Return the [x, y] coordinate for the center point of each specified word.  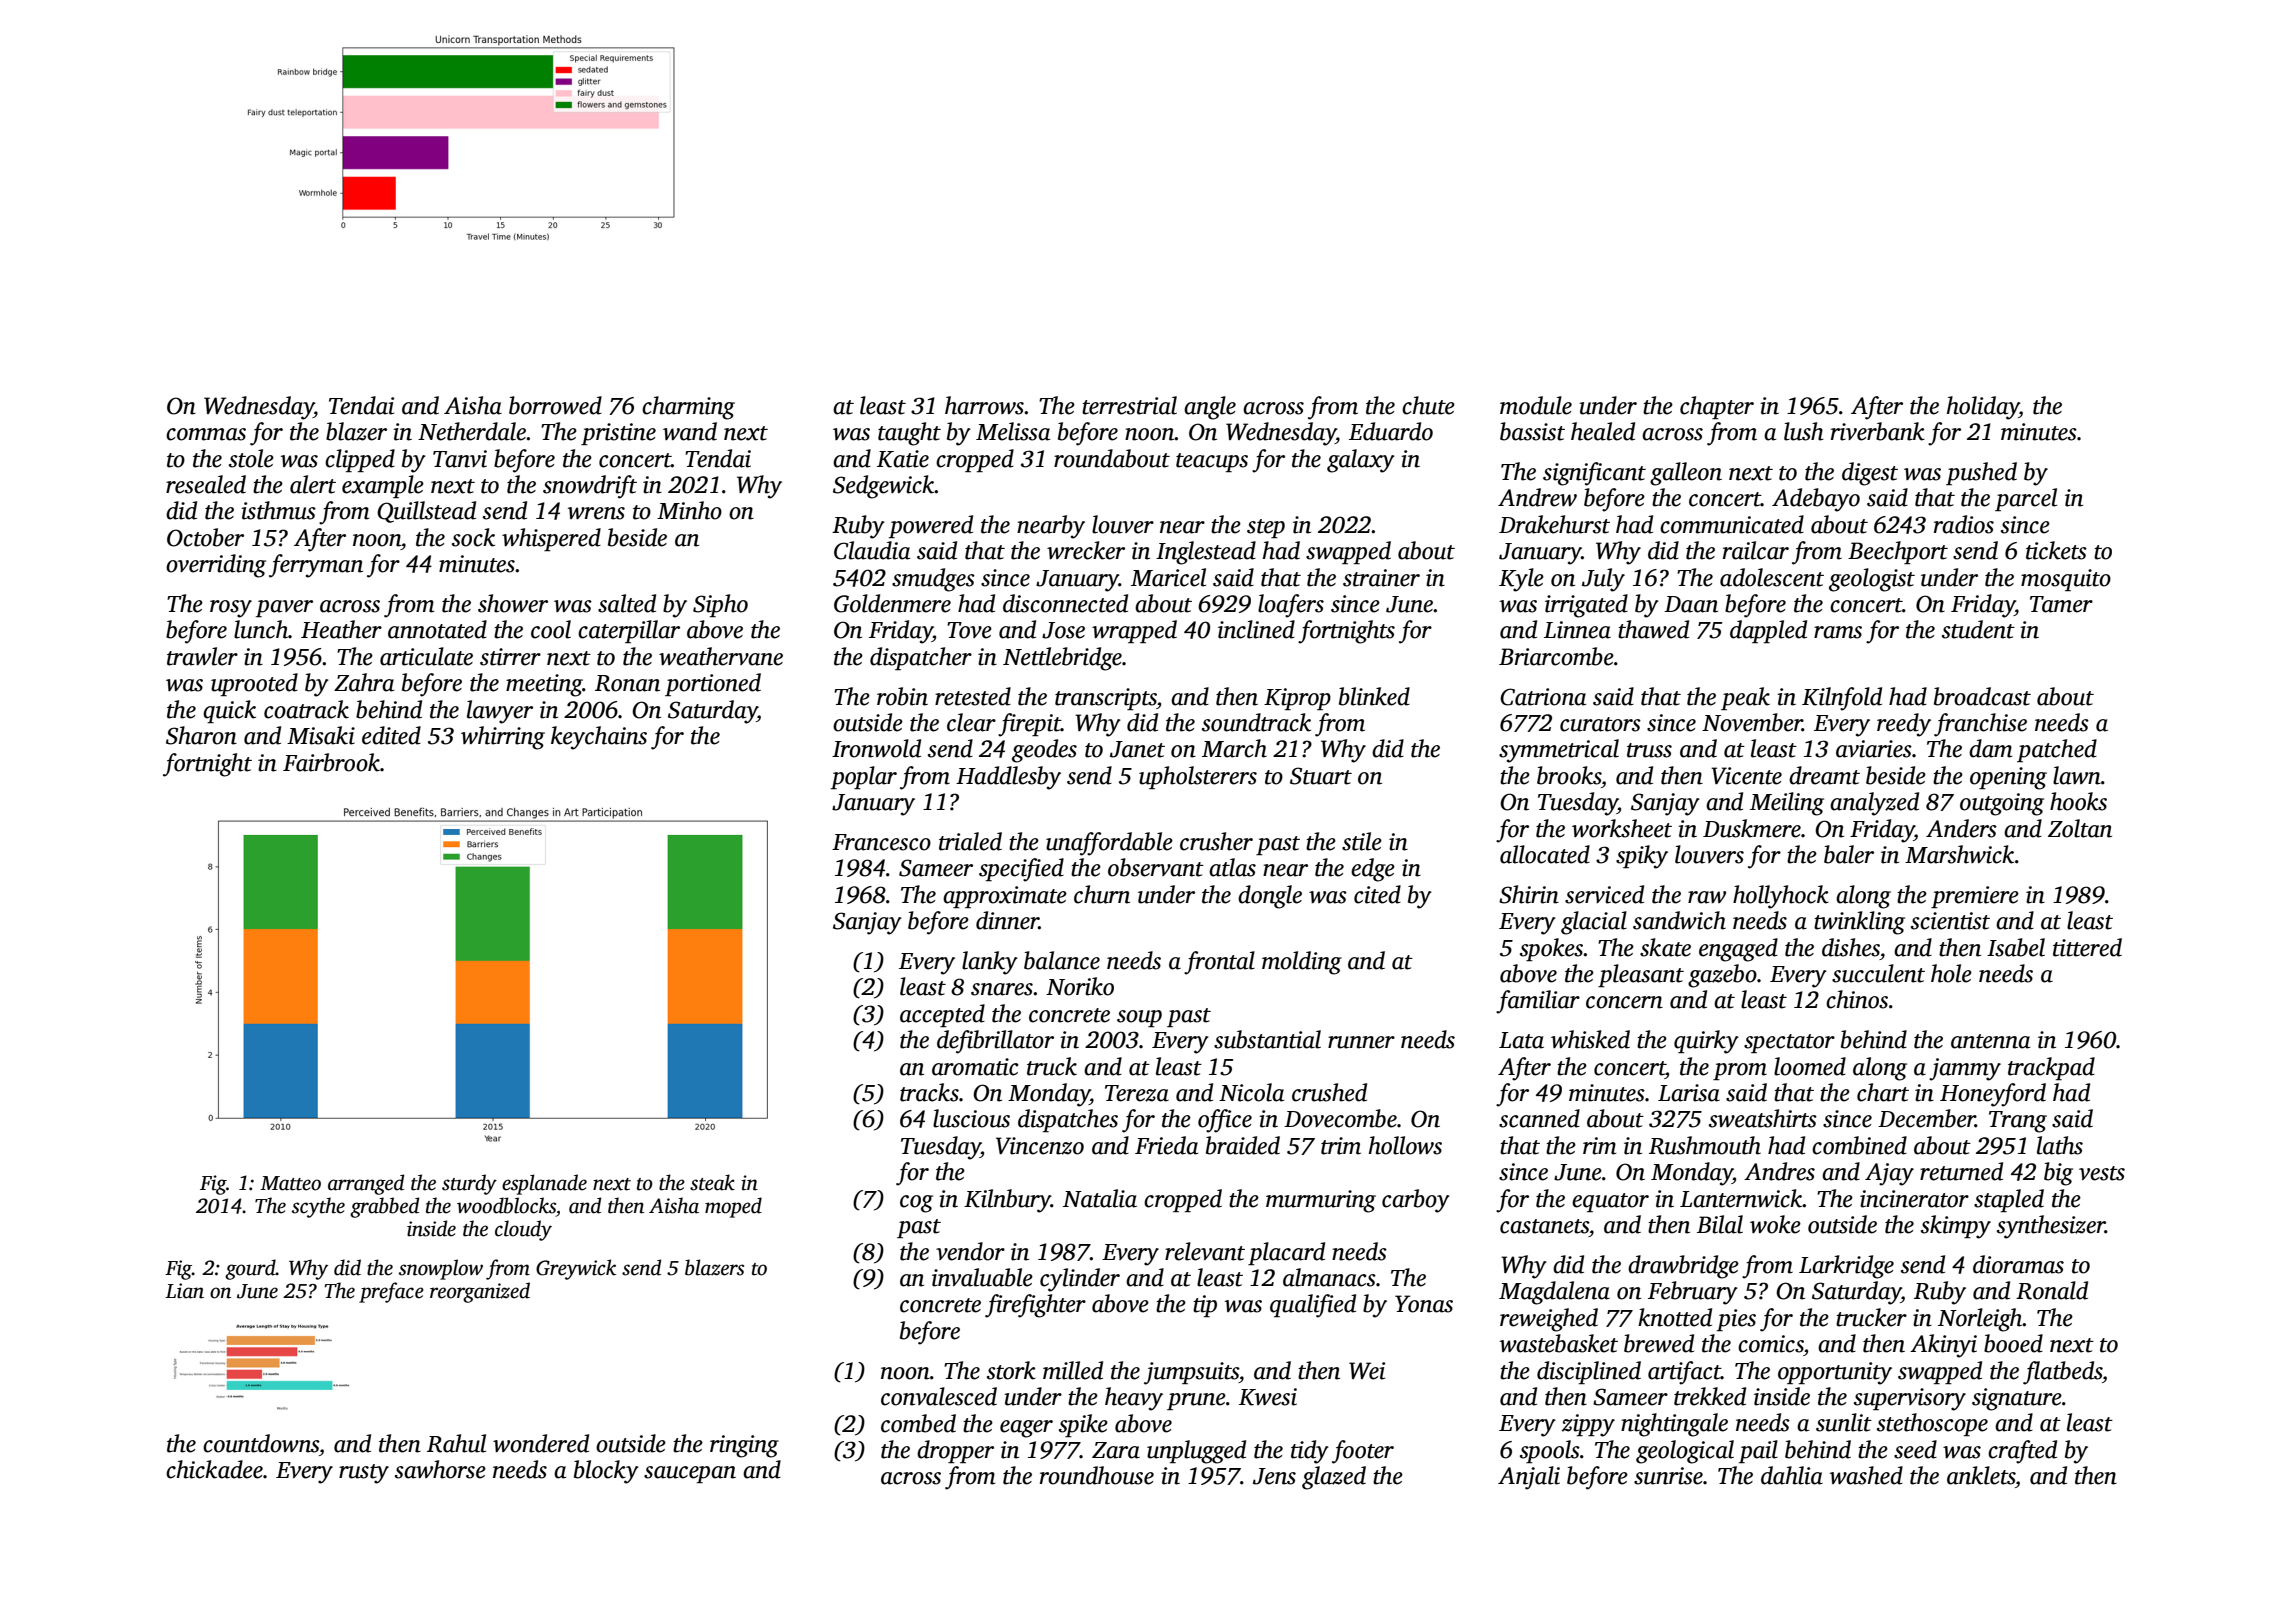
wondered [541, 1443]
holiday [1983, 408]
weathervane [721, 656]
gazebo [1722, 976]
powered [931, 526]
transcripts [1106, 699]
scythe [318, 1207]
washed [1866, 1475]
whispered [551, 539]
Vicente [1746, 776]
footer [1363, 1452]
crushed [1329, 1092]
